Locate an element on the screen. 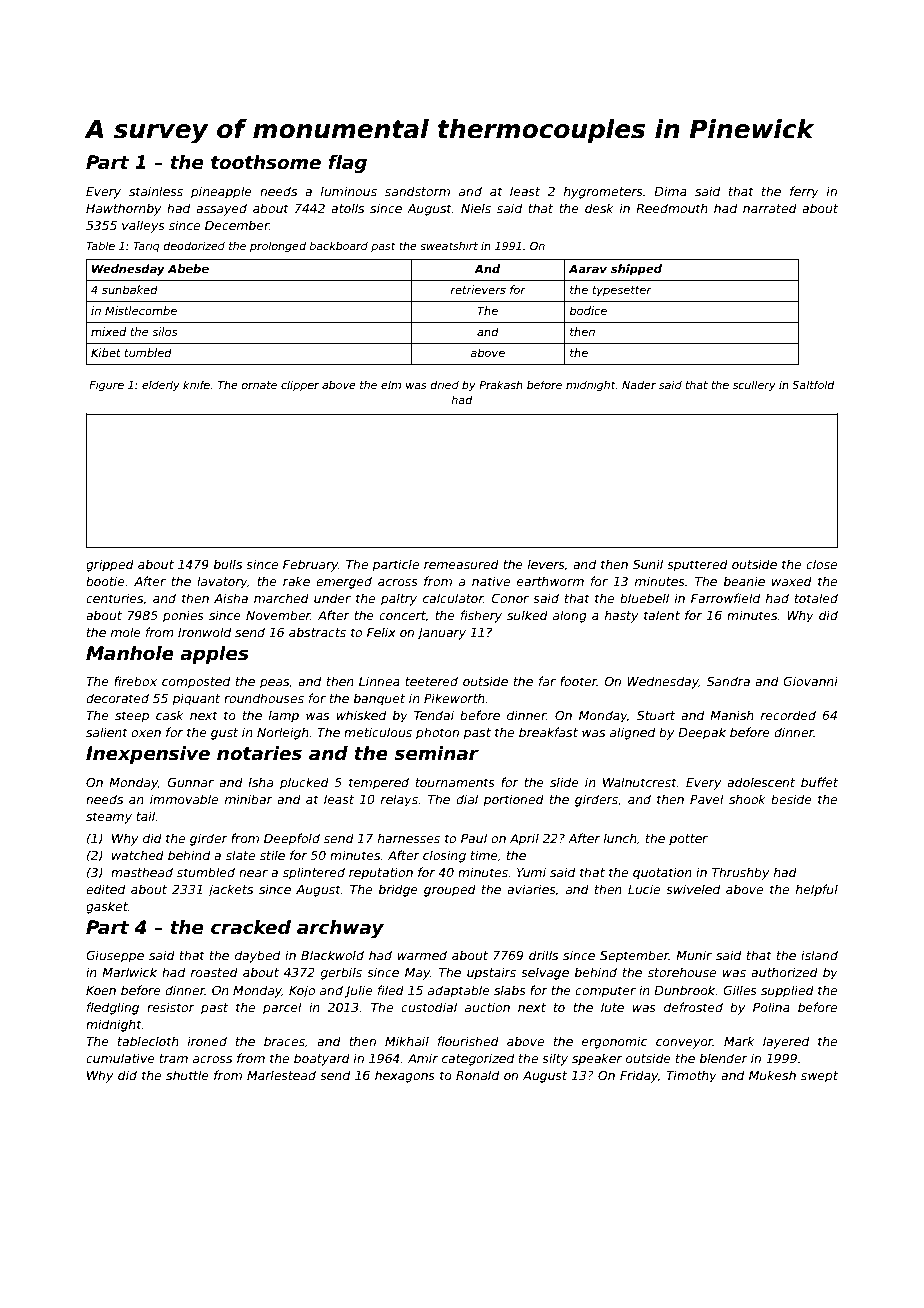 Image resolution: width=924 pixels, height=1308 pixels. Dima is located at coordinates (670, 191).
